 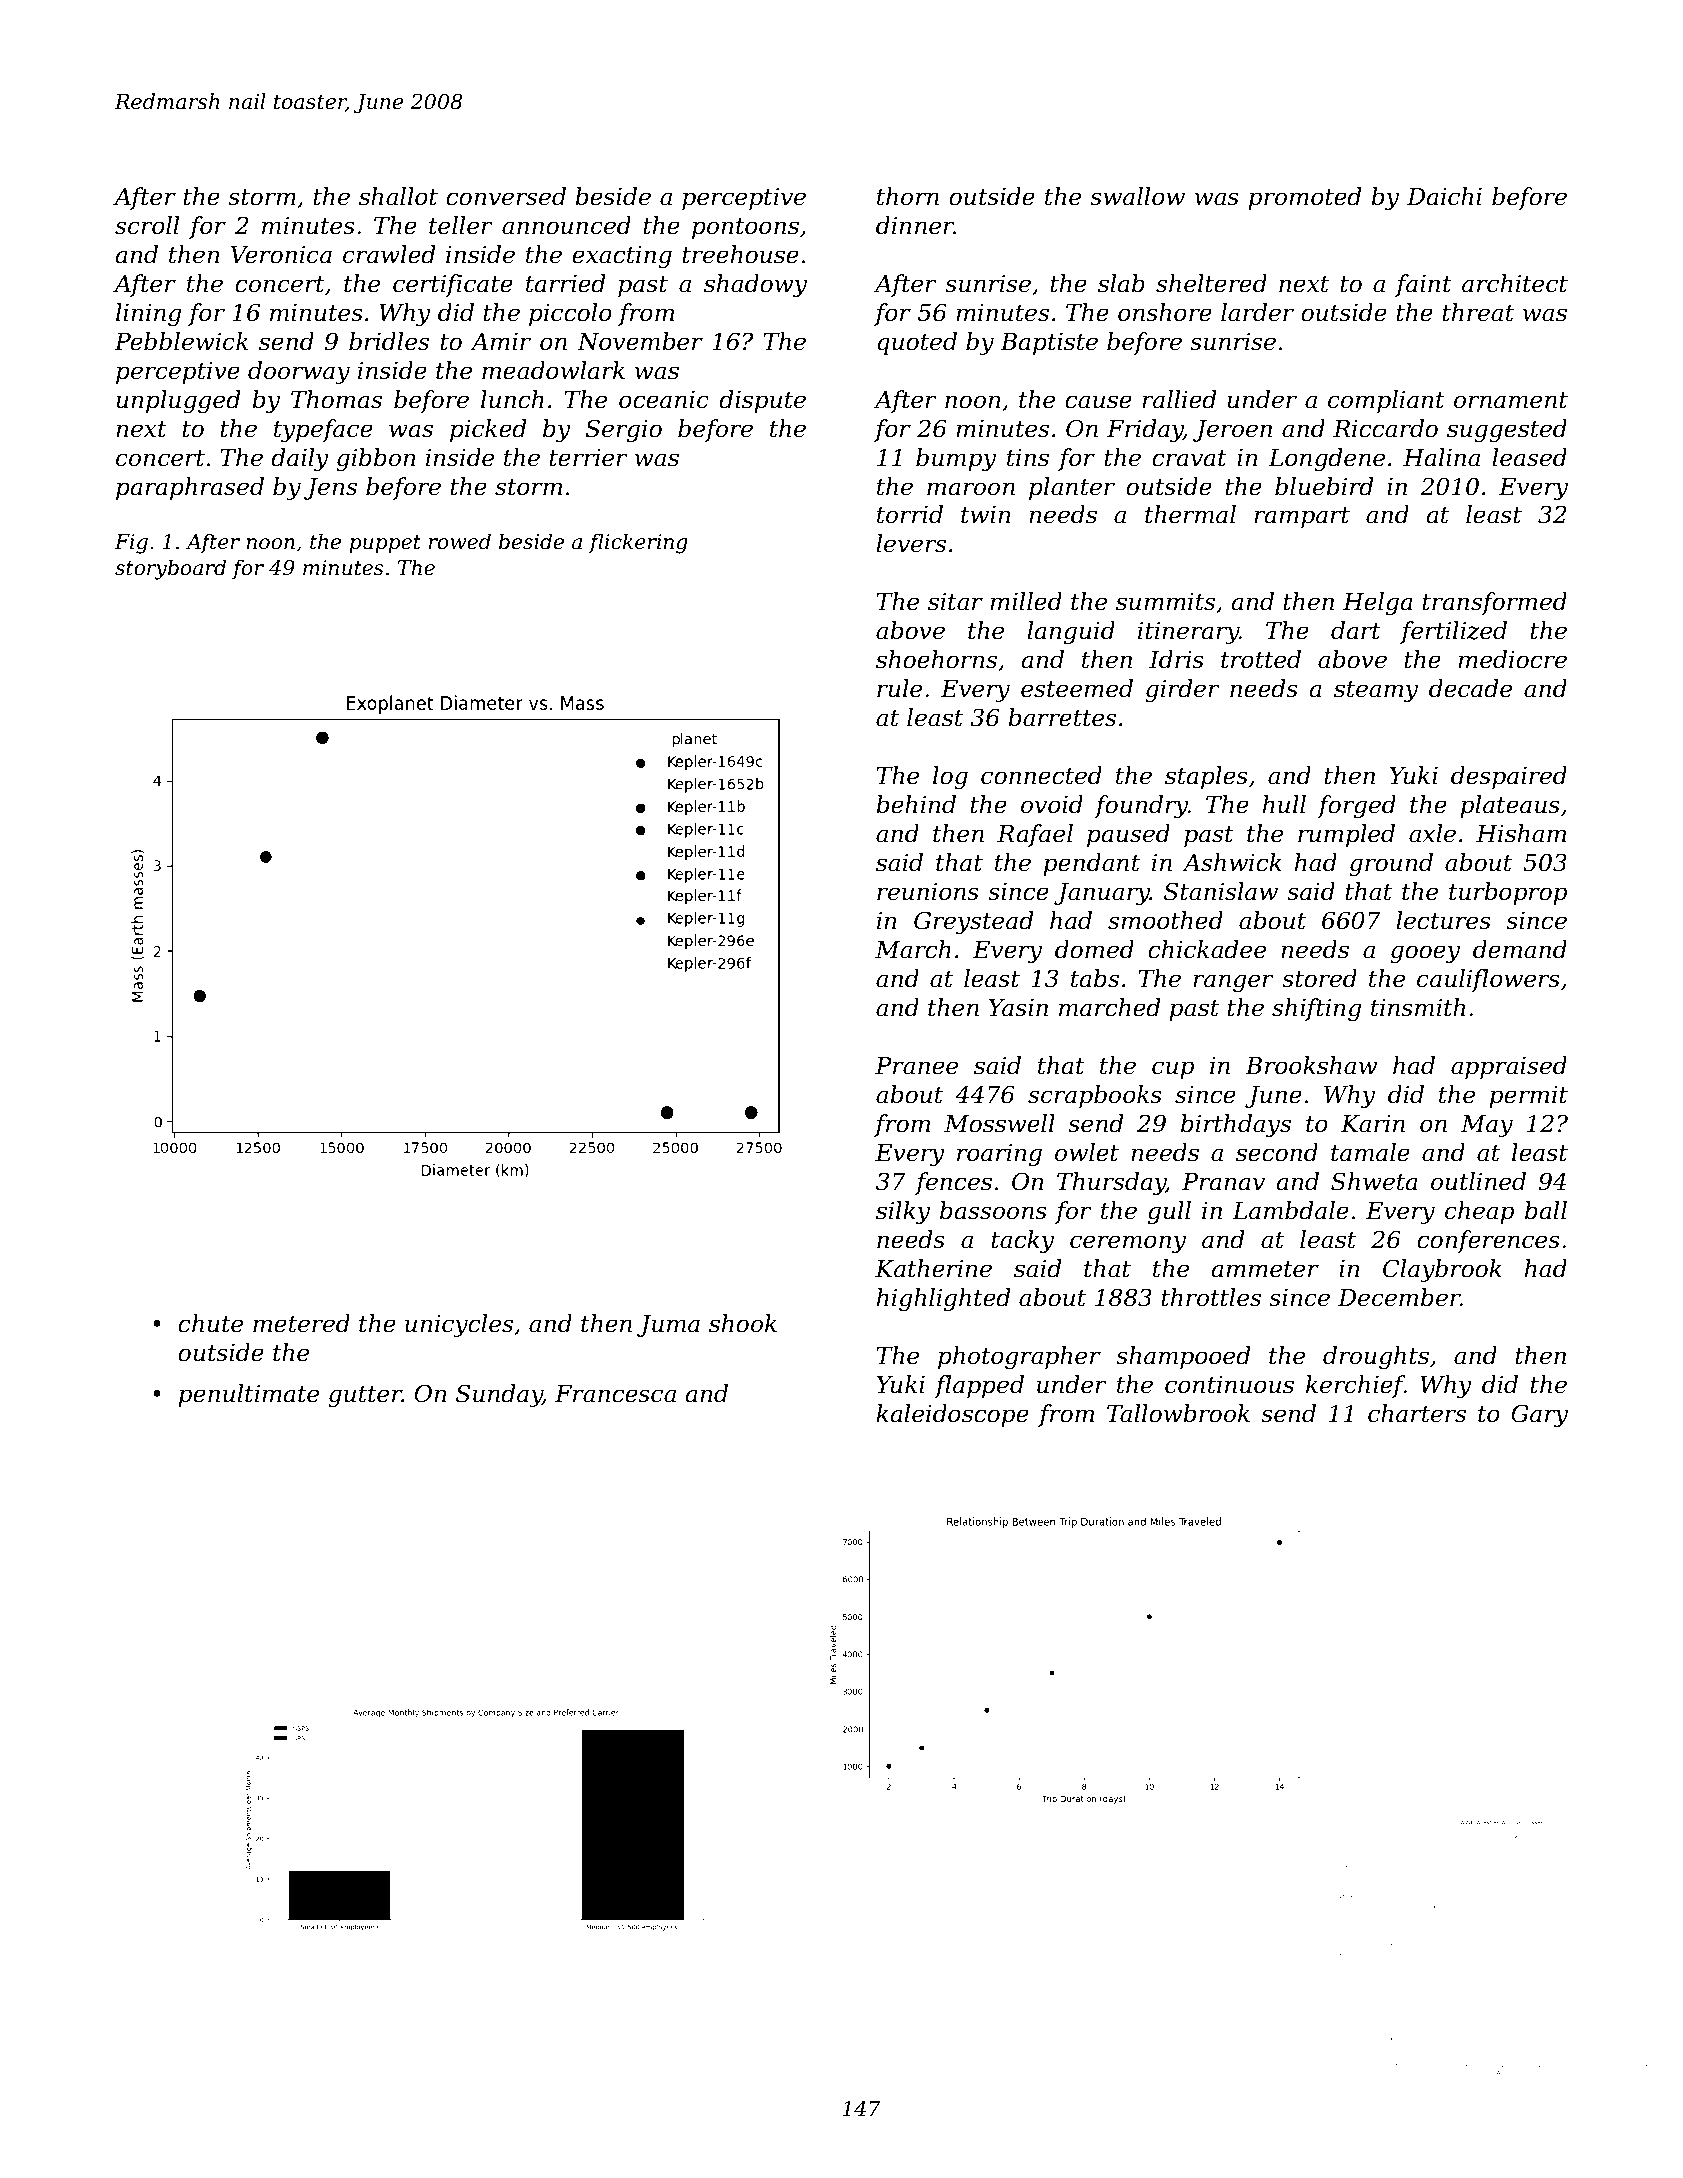 I want to click on turboprop, so click(x=1508, y=893).
